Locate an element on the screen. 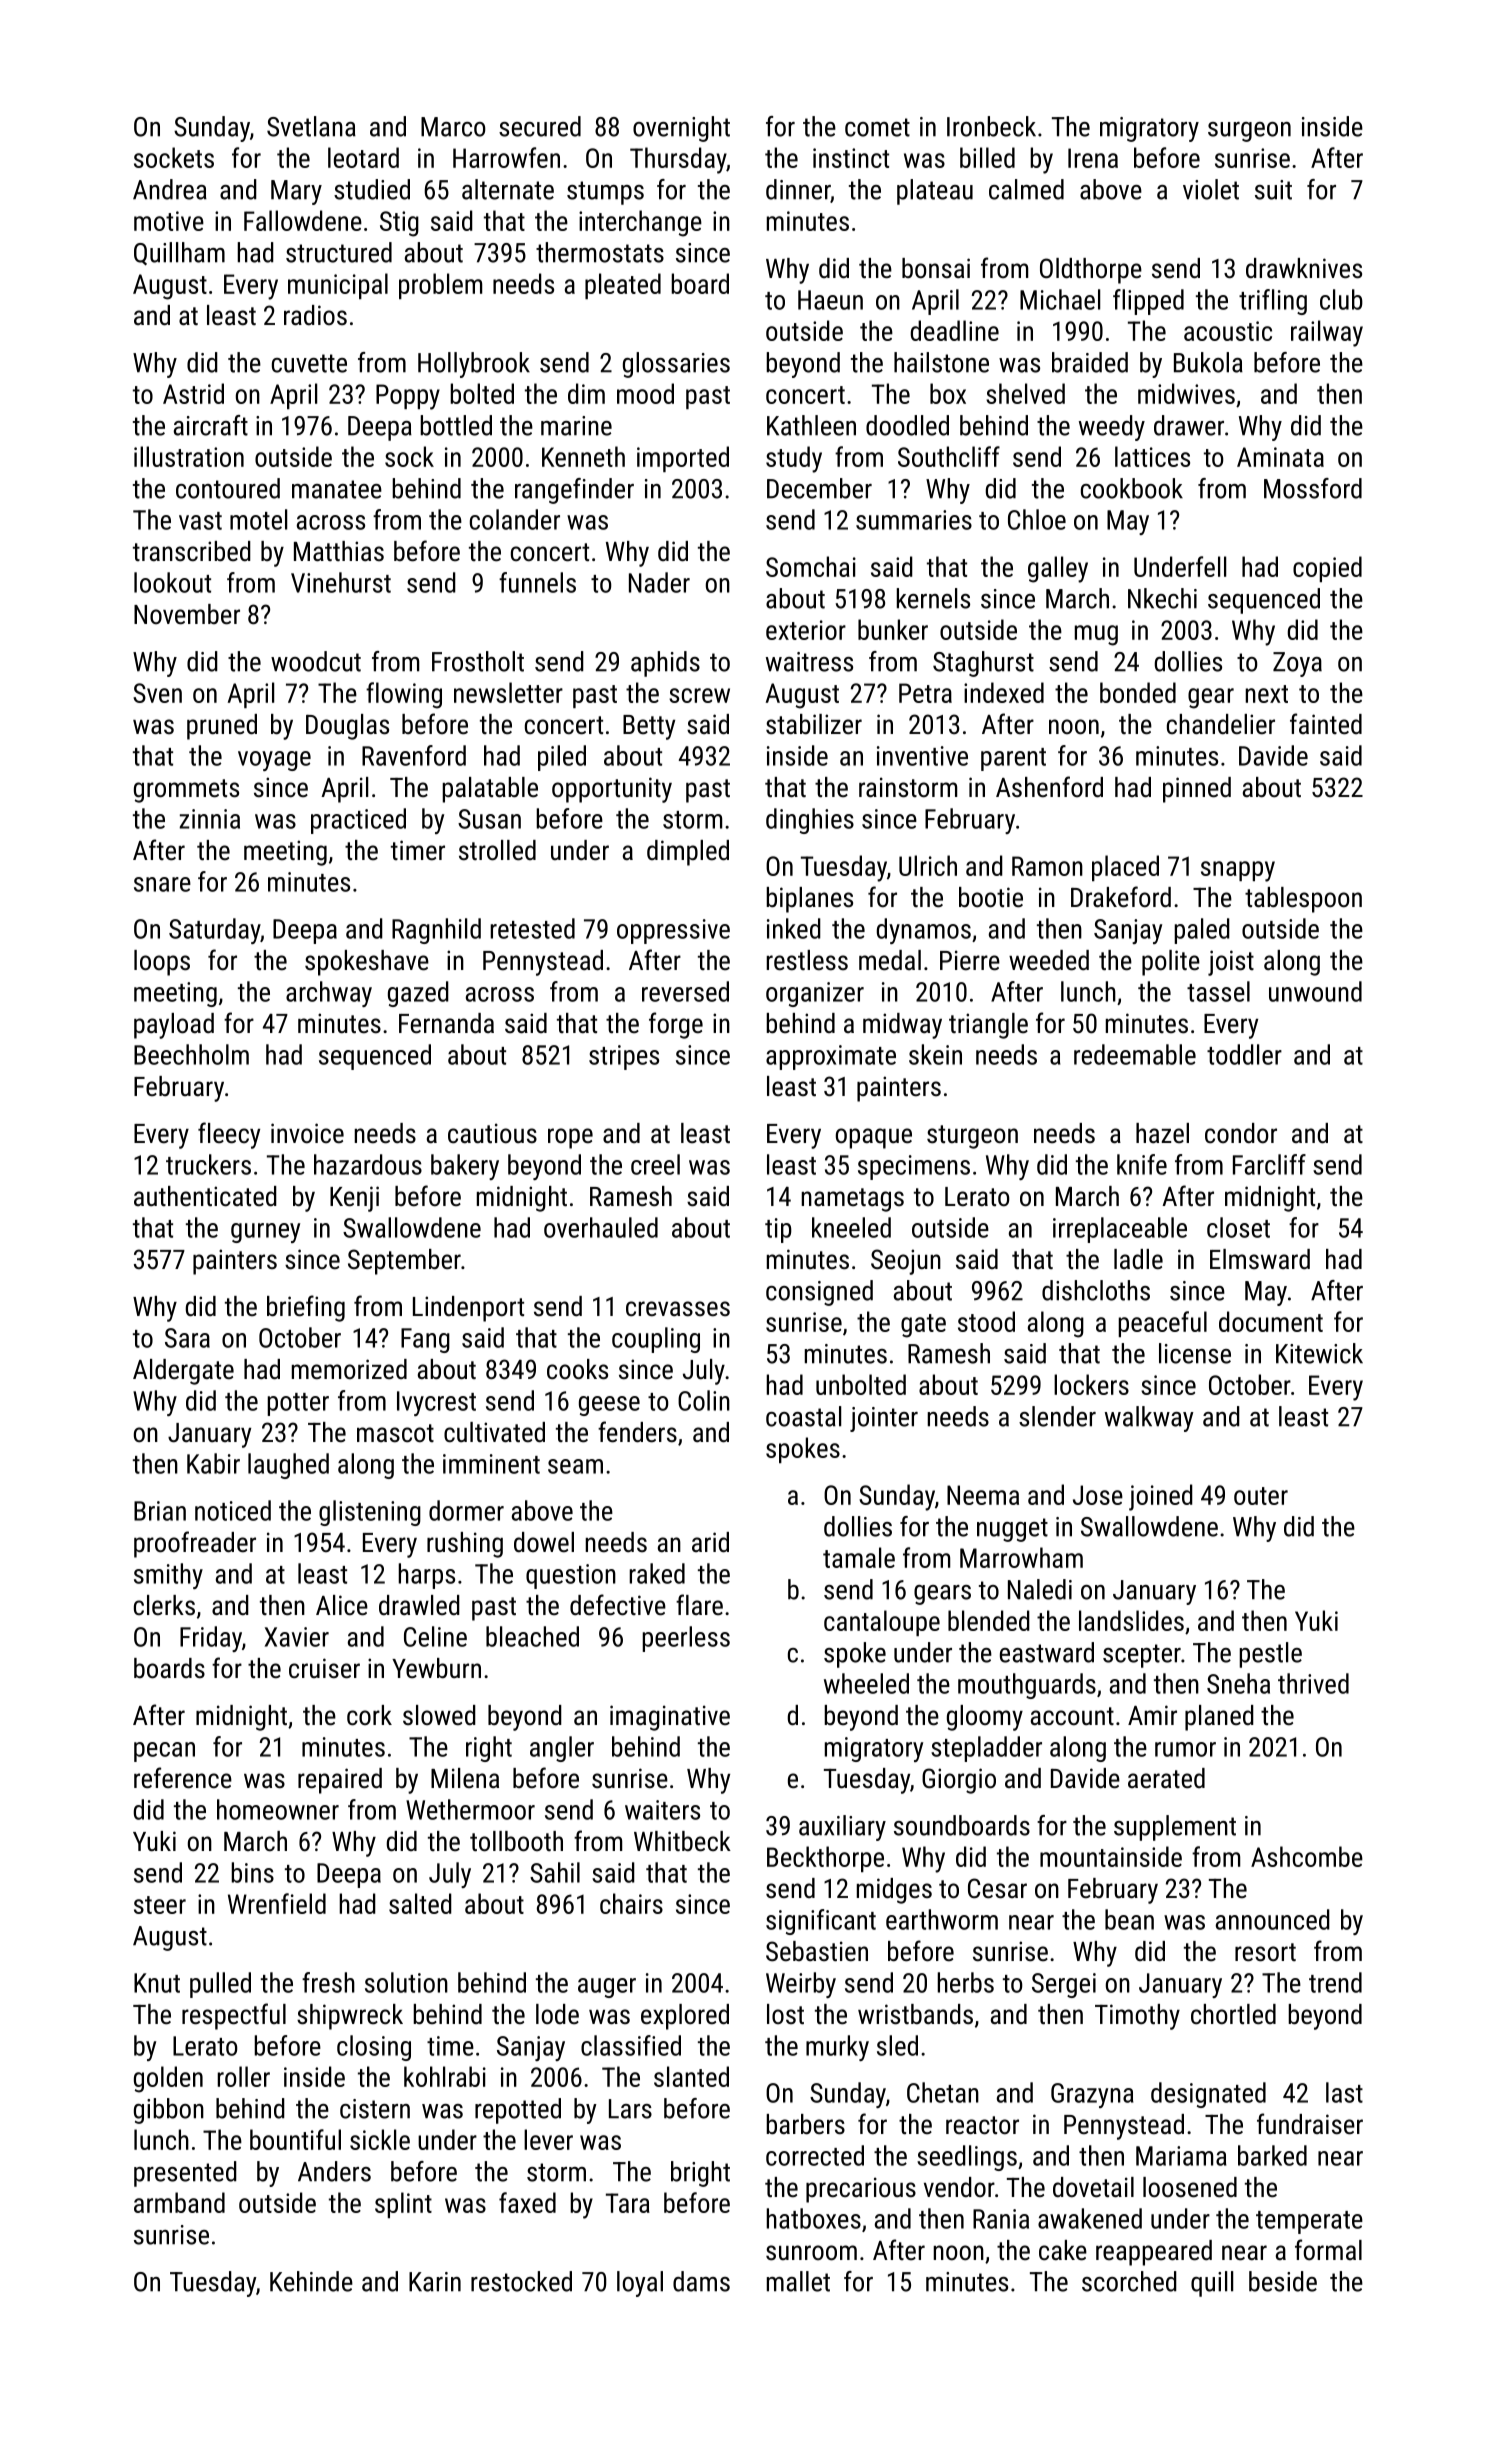  homeowner is located at coordinates (278, 1809).
